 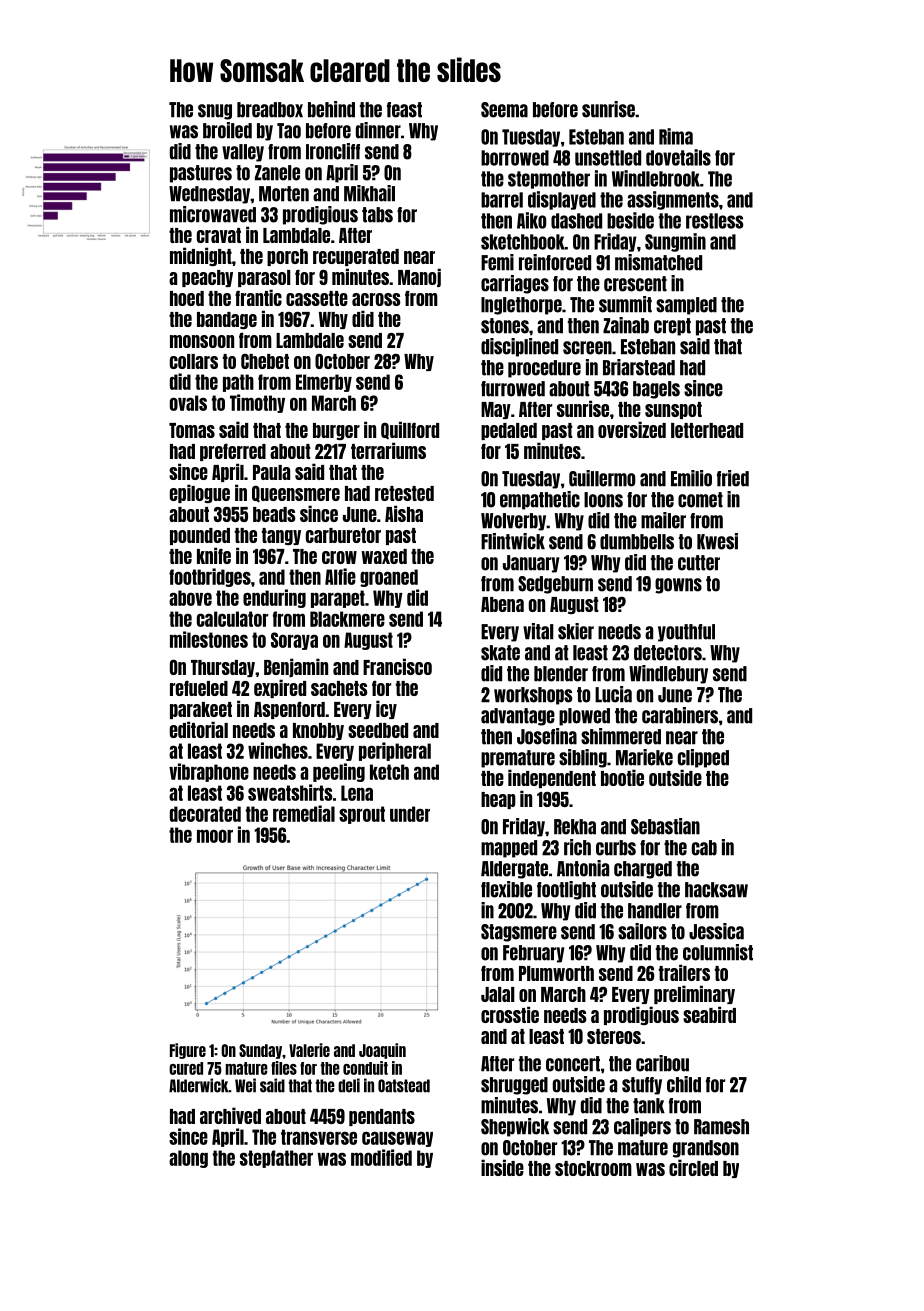 I want to click on bootie, so click(x=622, y=777).
